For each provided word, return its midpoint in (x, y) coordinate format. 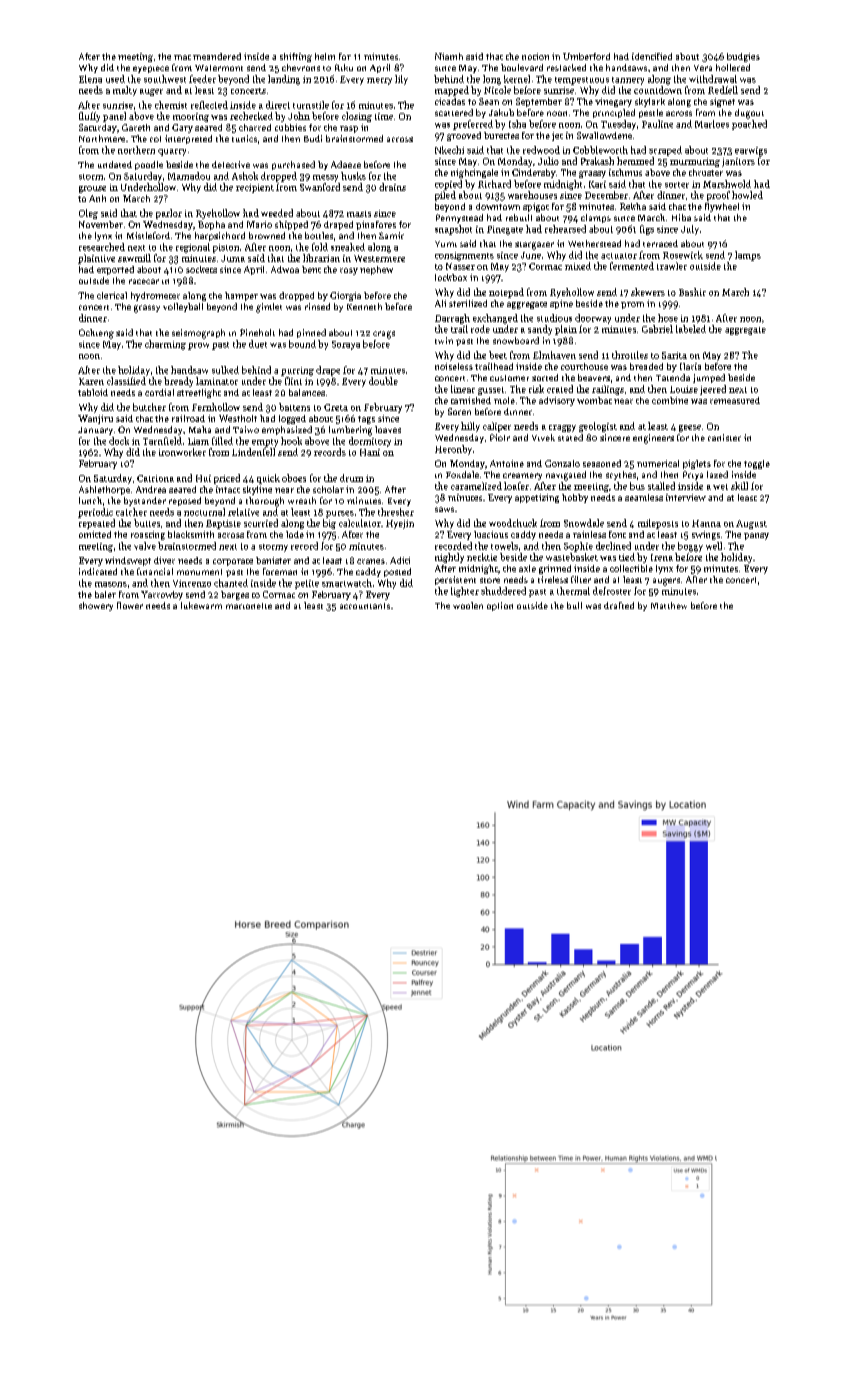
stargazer (534, 246)
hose (668, 318)
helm (325, 56)
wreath (302, 500)
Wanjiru (95, 419)
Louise (684, 389)
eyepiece (151, 69)
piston (226, 248)
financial (155, 571)
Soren (459, 411)
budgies (743, 57)
